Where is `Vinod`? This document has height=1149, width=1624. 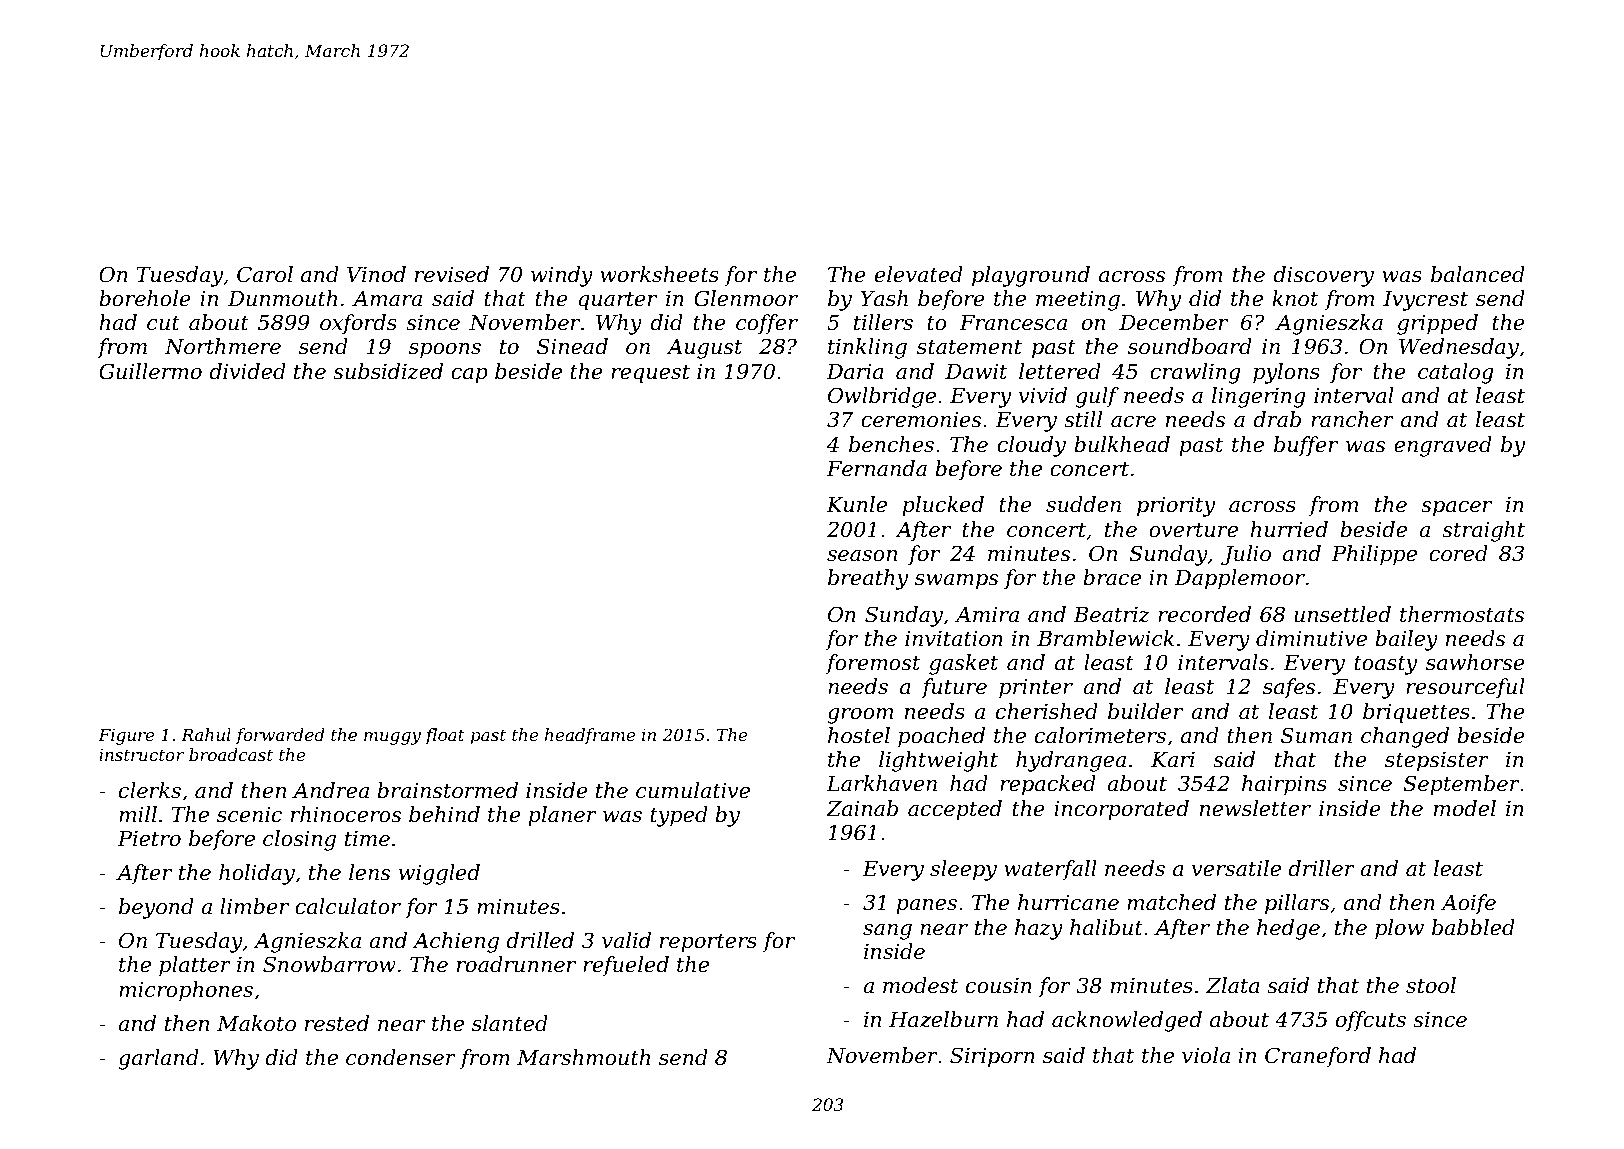
Vinod is located at coordinates (376, 274).
